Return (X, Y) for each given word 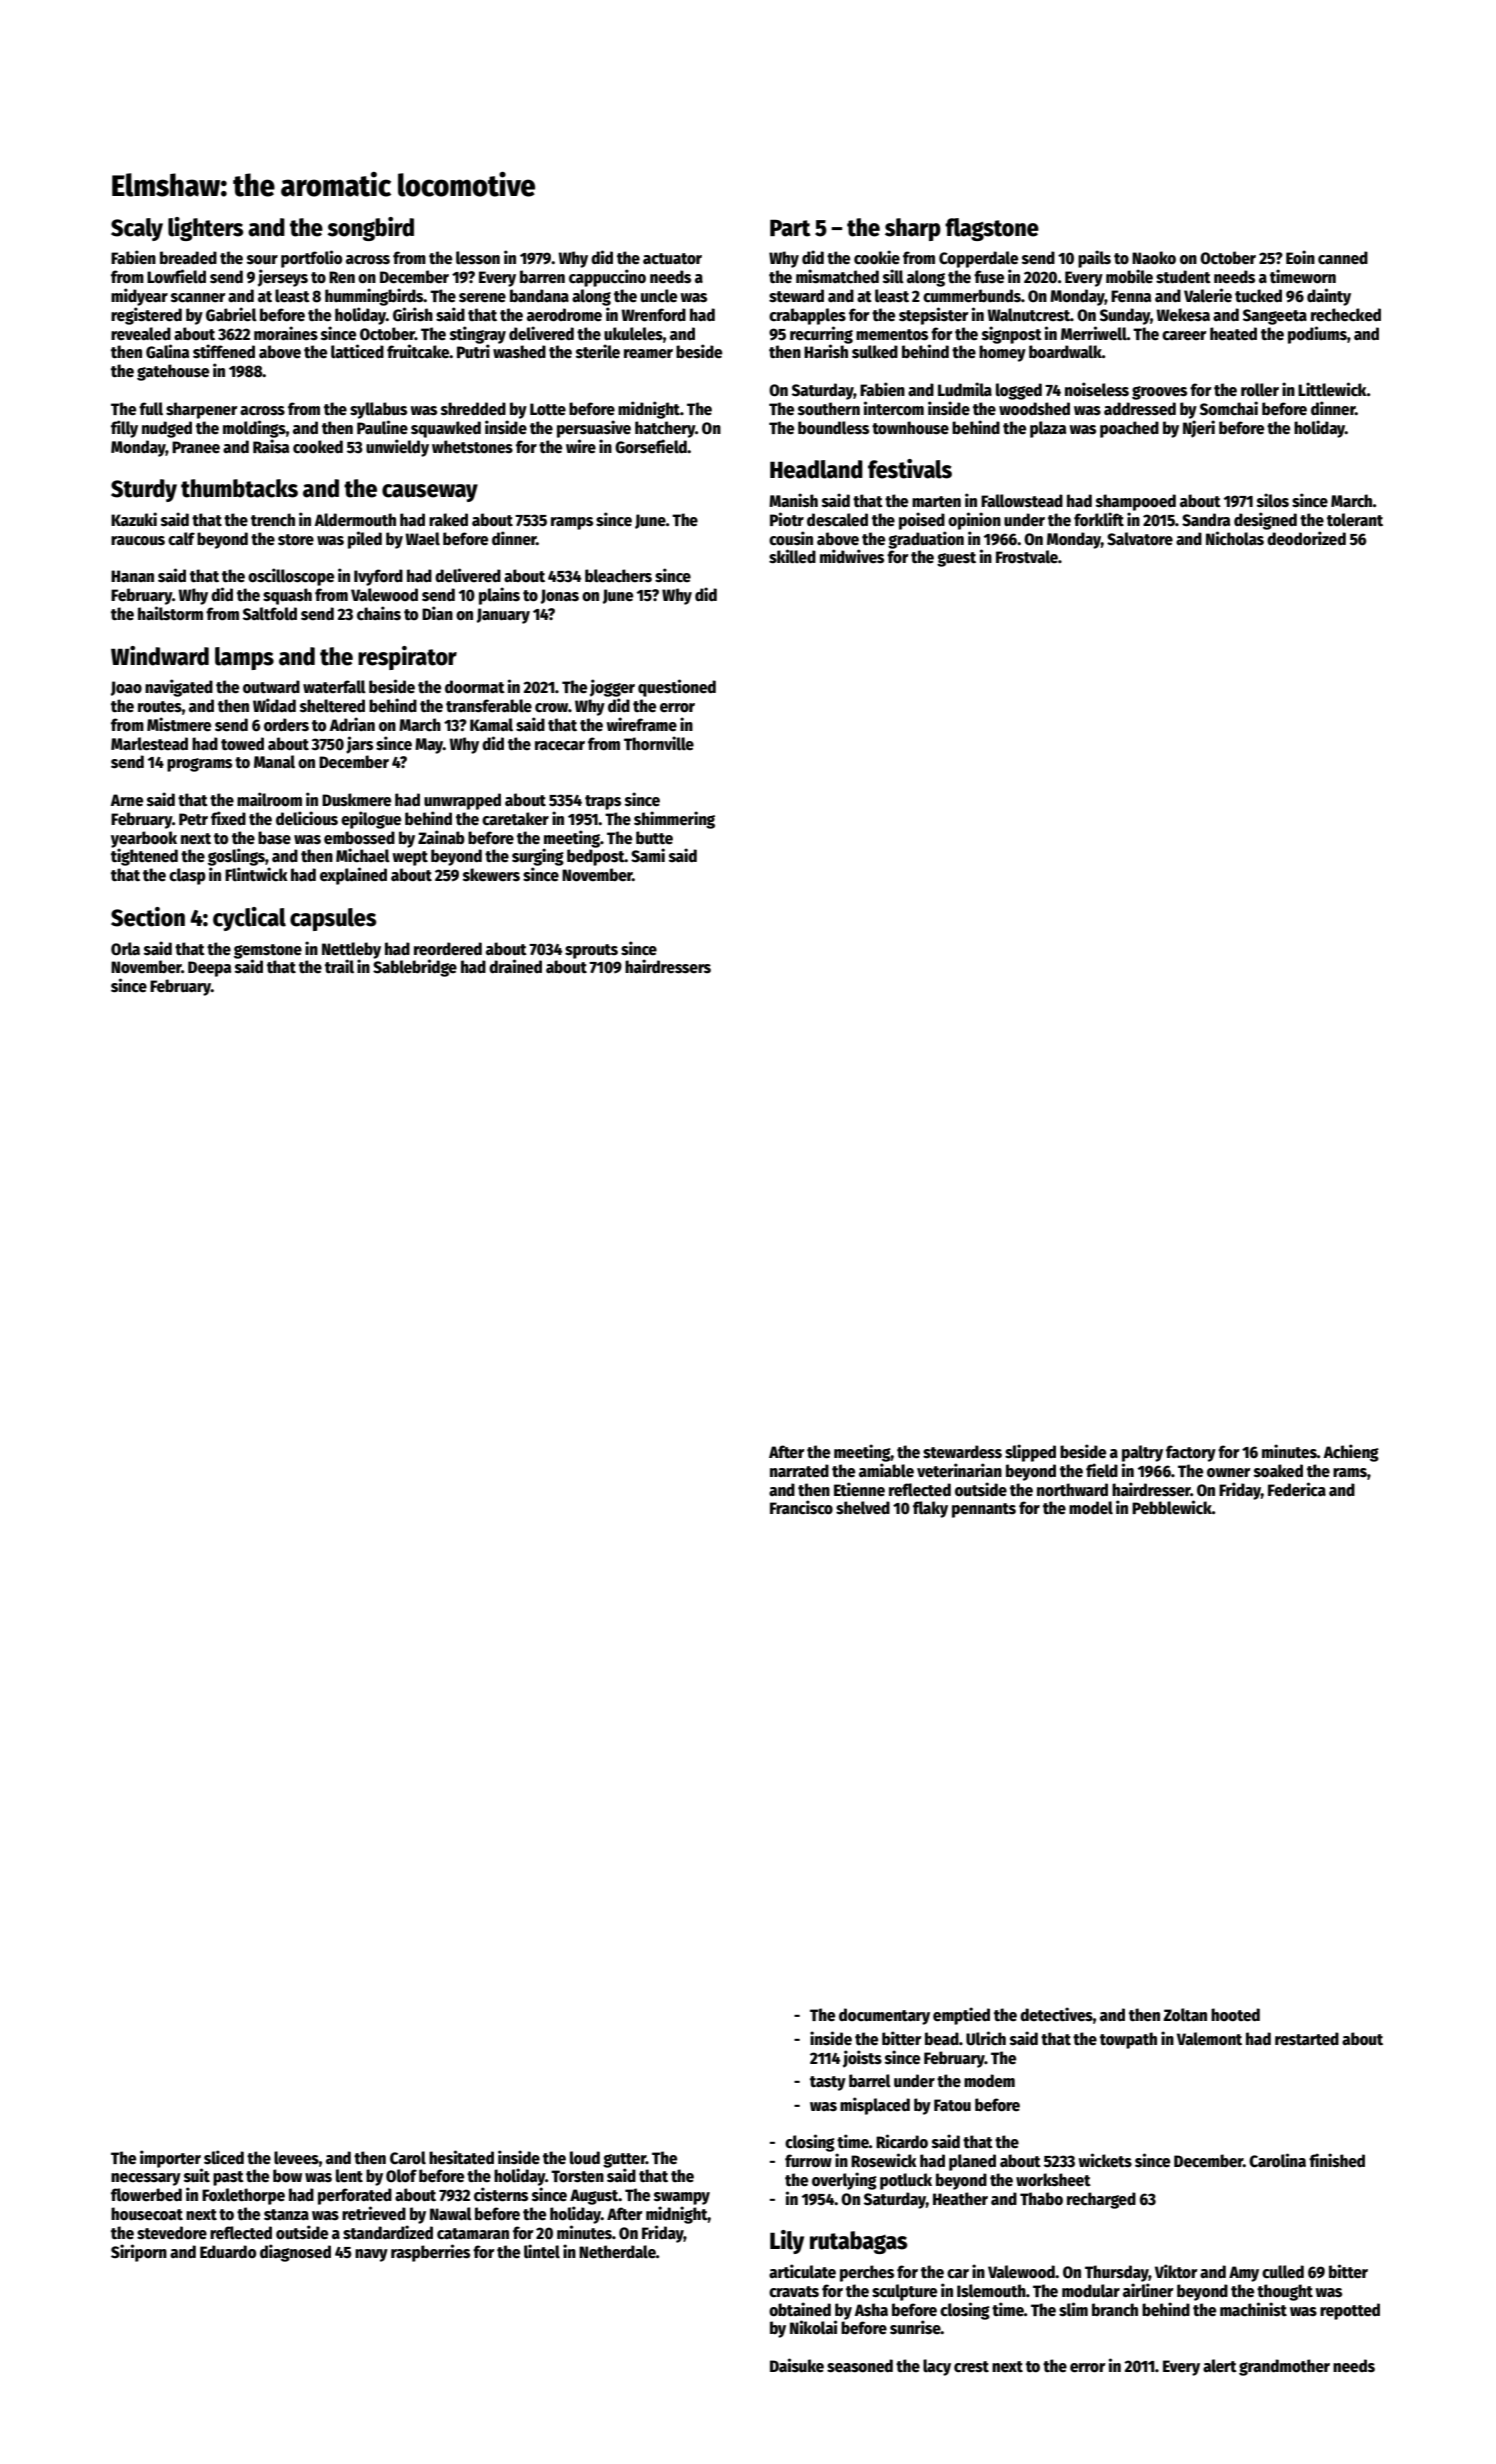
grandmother (1284, 2367)
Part (790, 228)
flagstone (992, 229)
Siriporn (139, 2253)
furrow (808, 2161)
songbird (370, 229)
